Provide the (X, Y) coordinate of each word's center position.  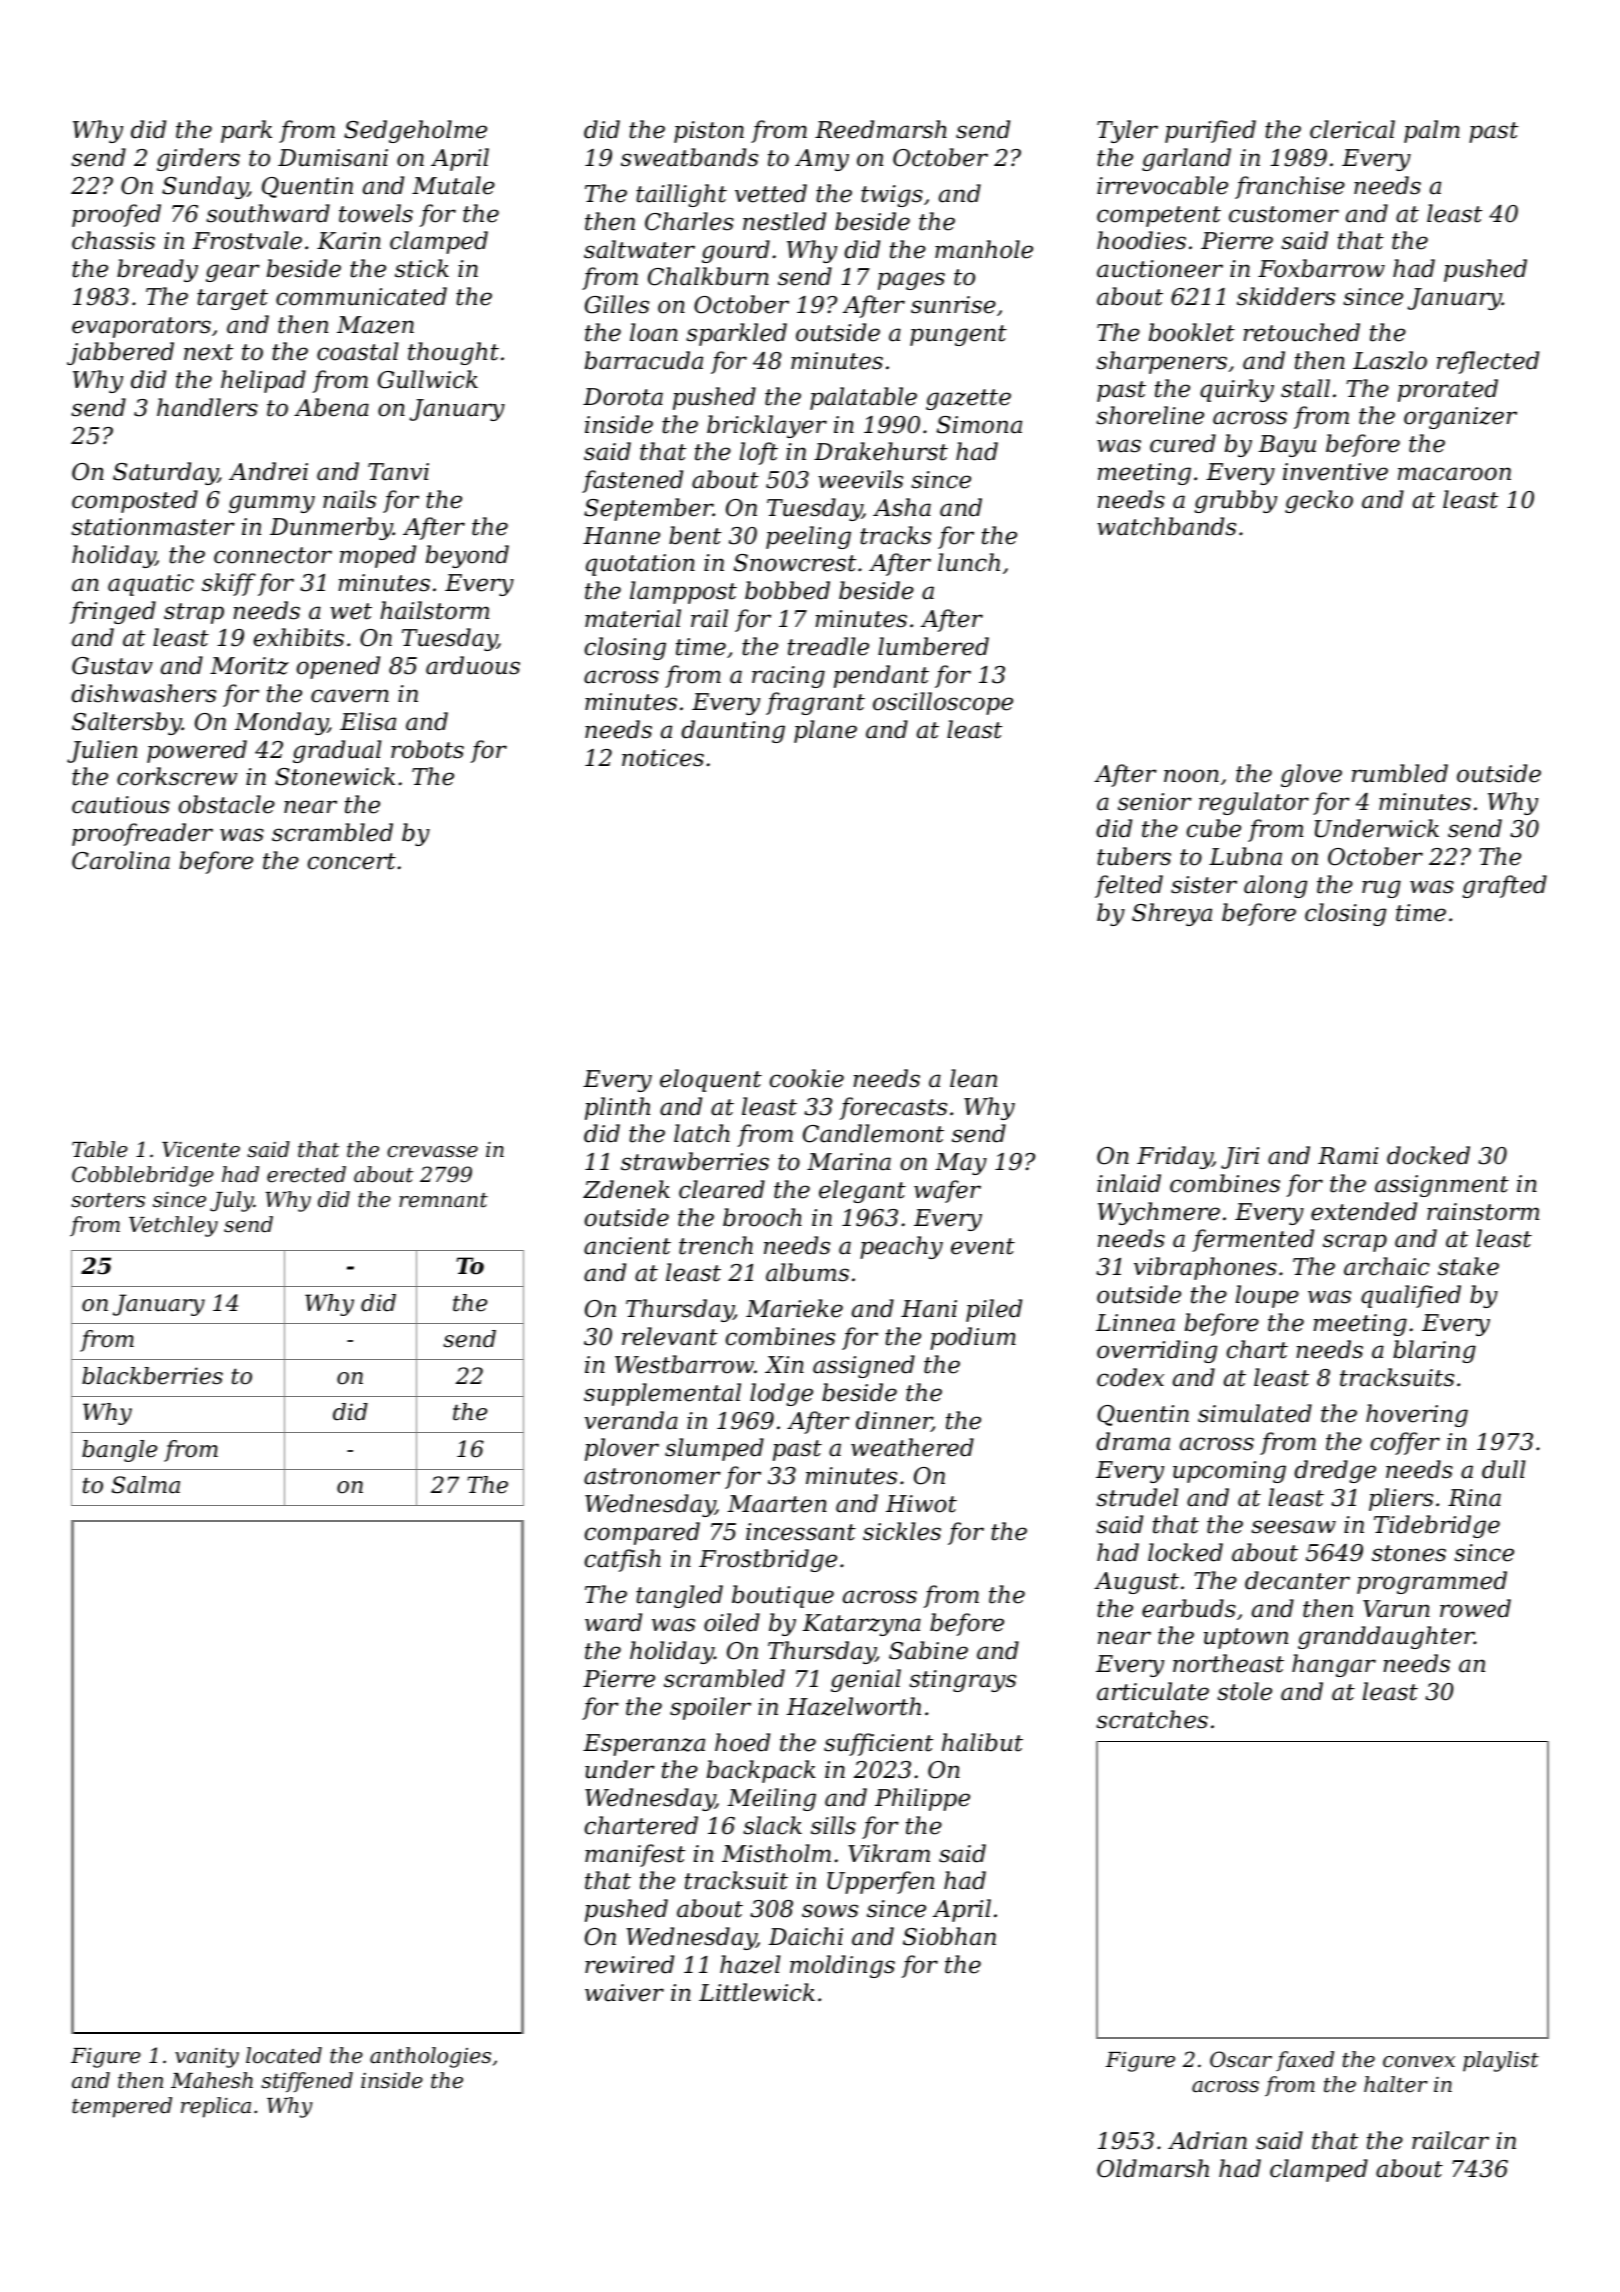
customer (1284, 214)
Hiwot (921, 1504)
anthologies (430, 2057)
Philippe (922, 1799)
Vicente (201, 1149)
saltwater (639, 249)
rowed (1475, 1608)
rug (1381, 889)
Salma (146, 1485)
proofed (116, 215)
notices (663, 758)
